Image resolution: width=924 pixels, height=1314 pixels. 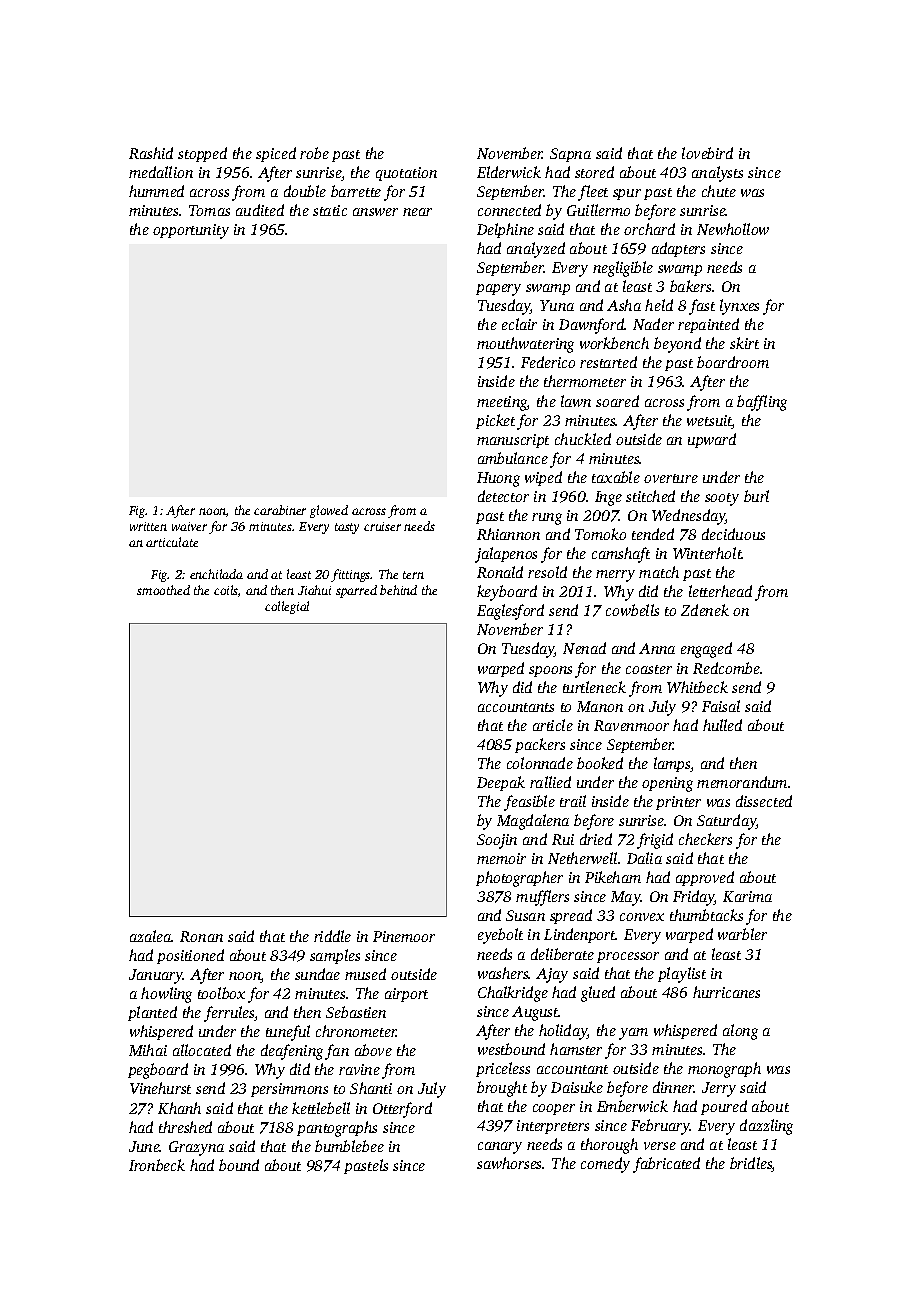 I want to click on January, so click(x=156, y=976).
